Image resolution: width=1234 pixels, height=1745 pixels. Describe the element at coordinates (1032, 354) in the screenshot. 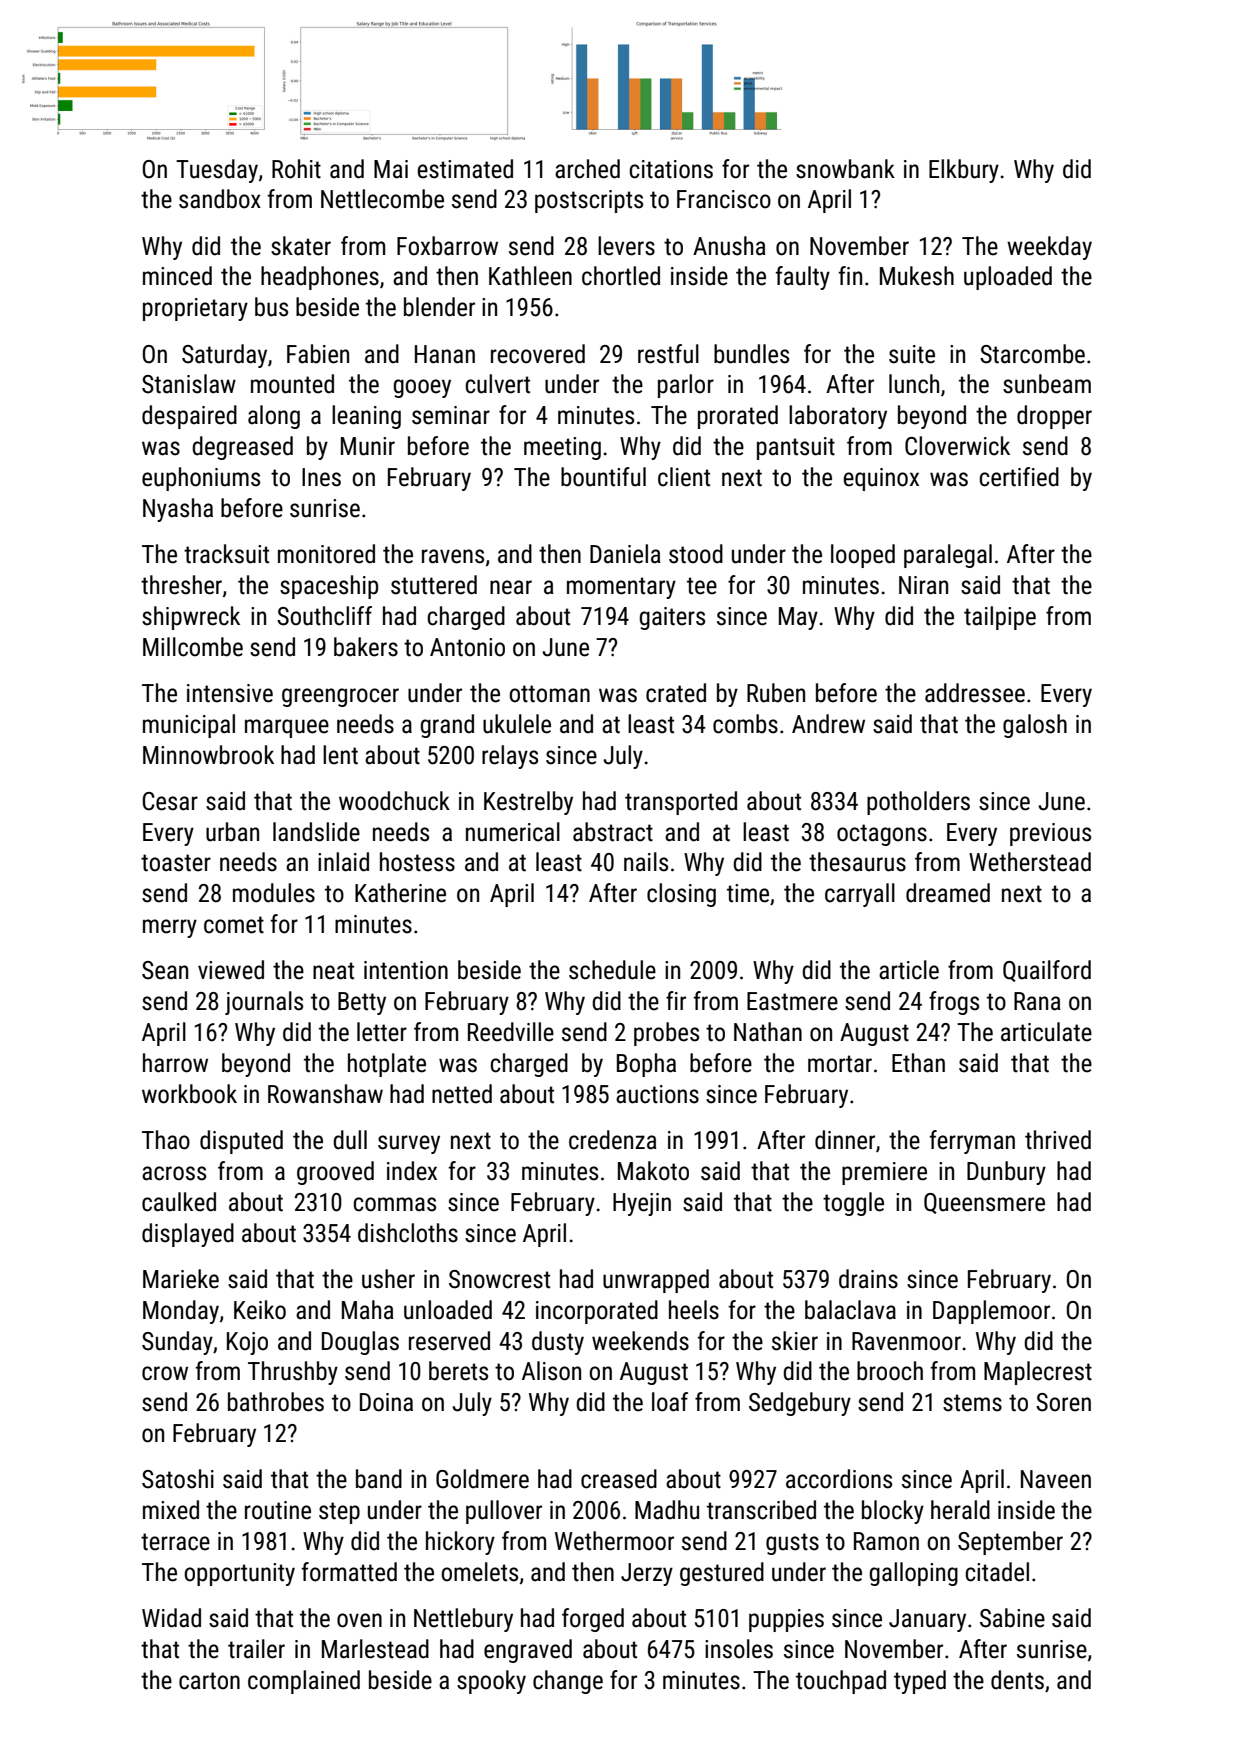

I see `Starcombe` at that location.
